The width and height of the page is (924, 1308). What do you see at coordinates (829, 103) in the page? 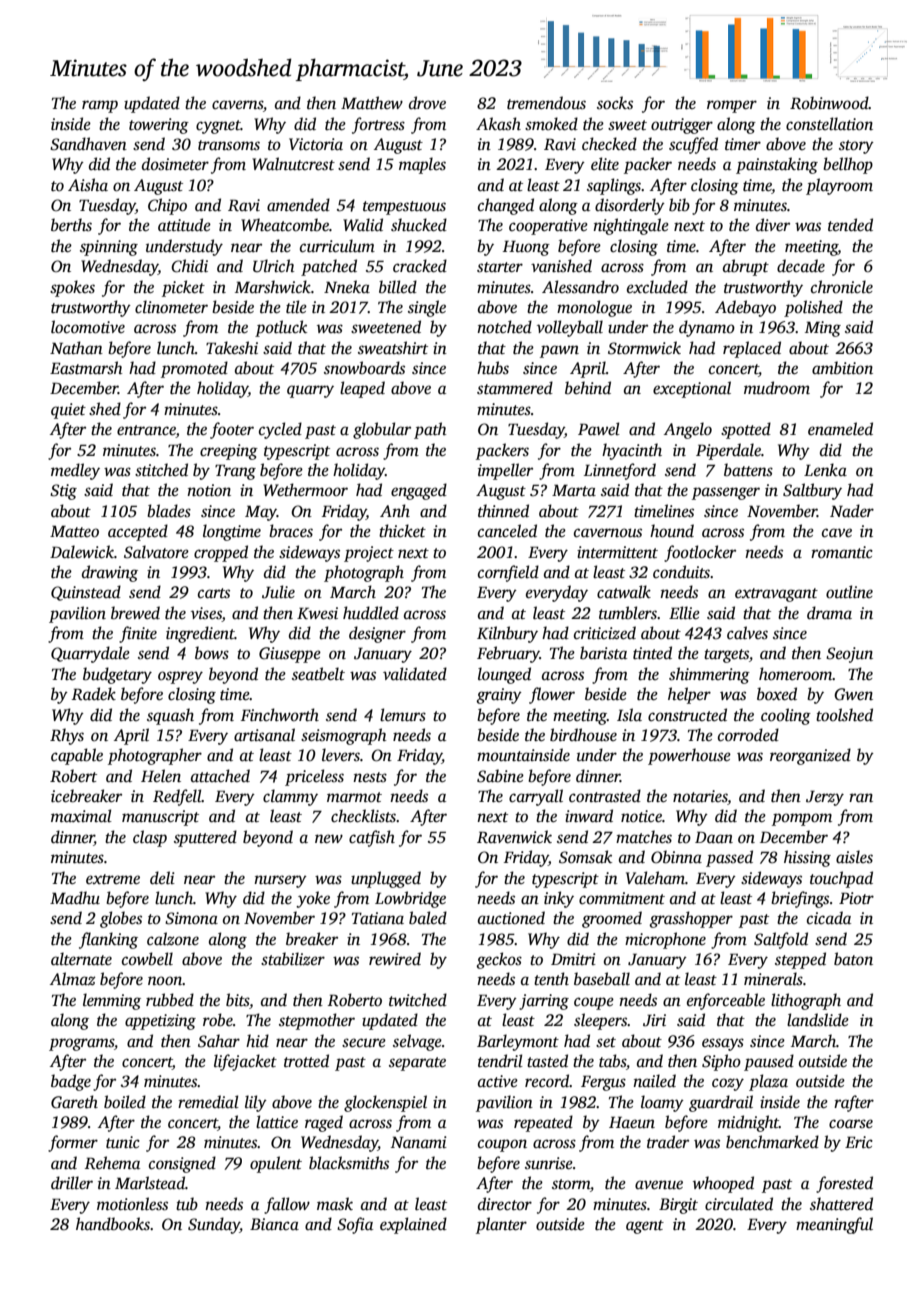
I see `Robinwood` at bounding box center [829, 103].
